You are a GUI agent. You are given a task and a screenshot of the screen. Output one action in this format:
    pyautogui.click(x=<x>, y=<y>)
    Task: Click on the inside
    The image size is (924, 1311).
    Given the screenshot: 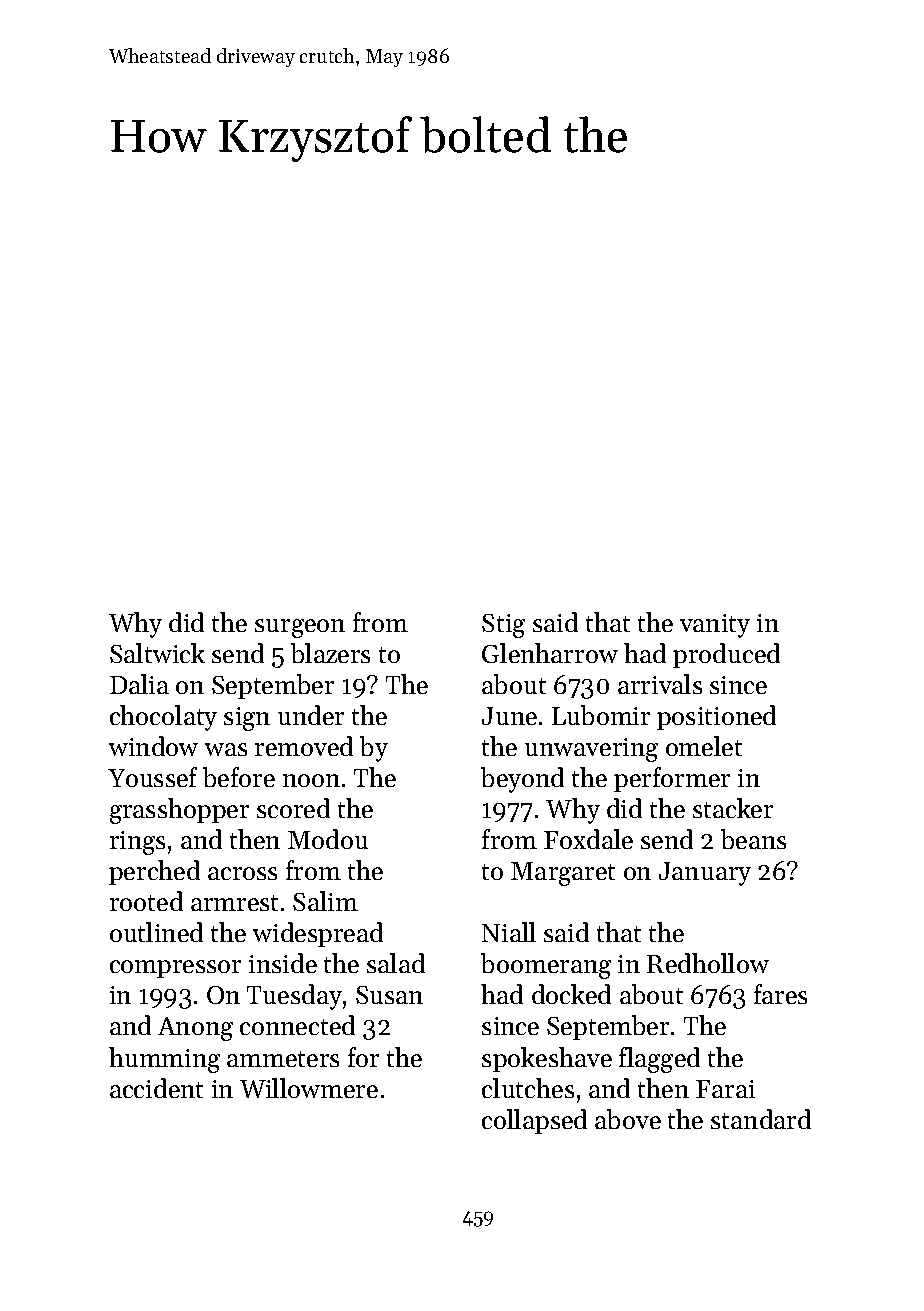 What is the action you would take?
    pyautogui.click(x=283, y=963)
